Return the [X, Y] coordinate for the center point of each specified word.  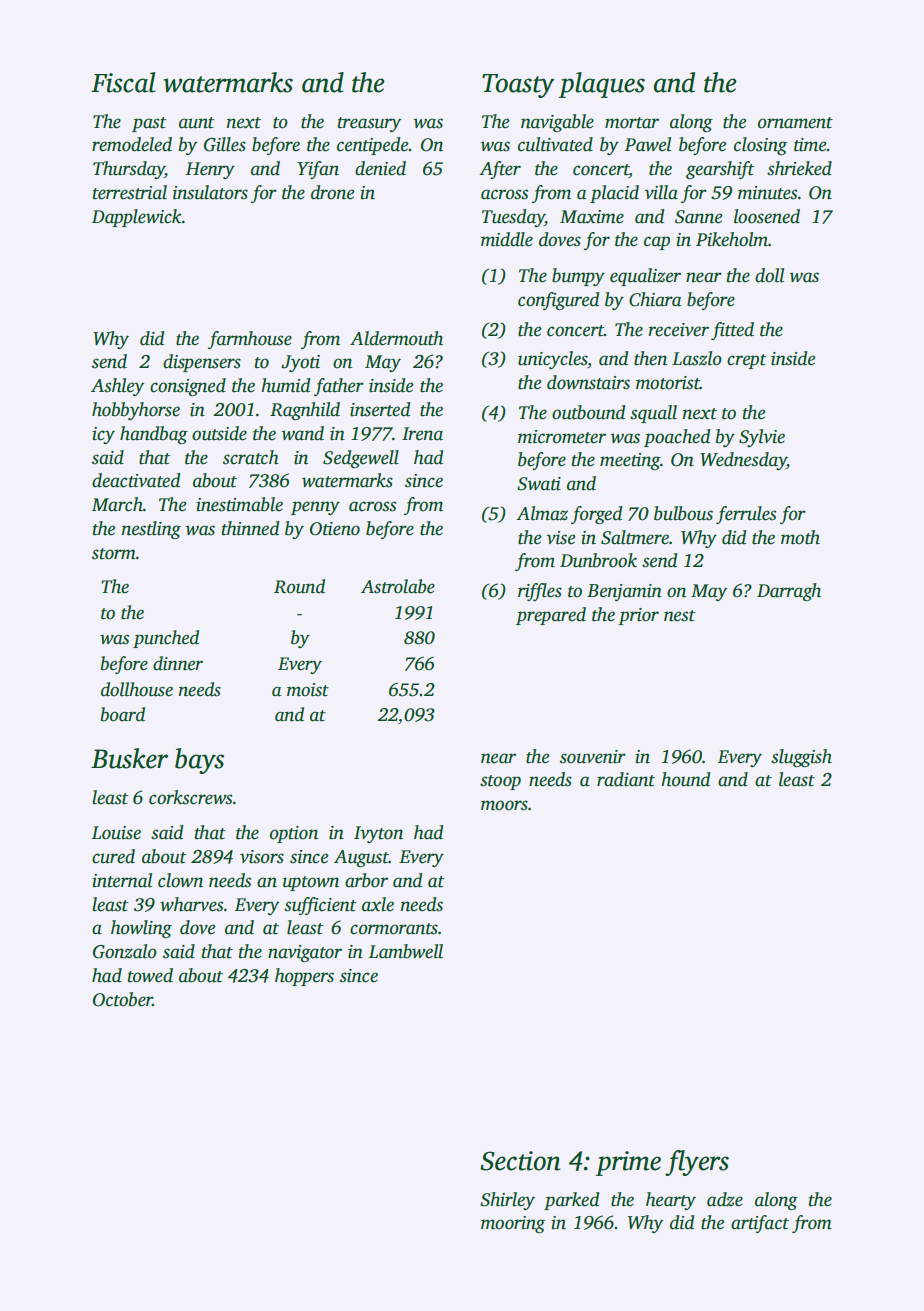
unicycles [553, 360]
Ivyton [378, 834]
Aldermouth [396, 338]
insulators [210, 192]
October [123, 999]
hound [686, 779]
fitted [732, 331]
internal [122, 880]
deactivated [136, 480]
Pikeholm [732, 239]
